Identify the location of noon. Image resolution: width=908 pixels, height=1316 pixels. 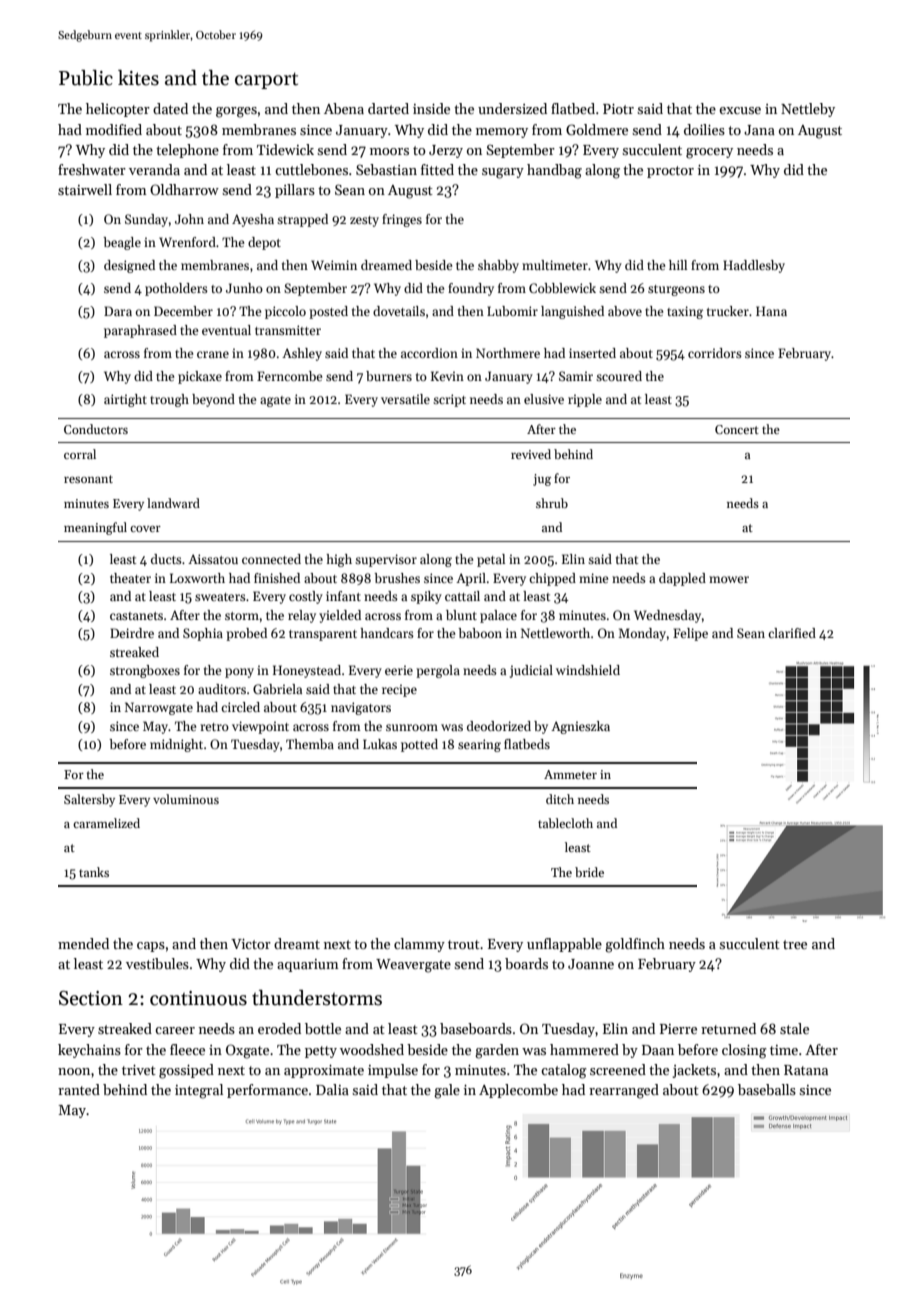
(74, 1071).
